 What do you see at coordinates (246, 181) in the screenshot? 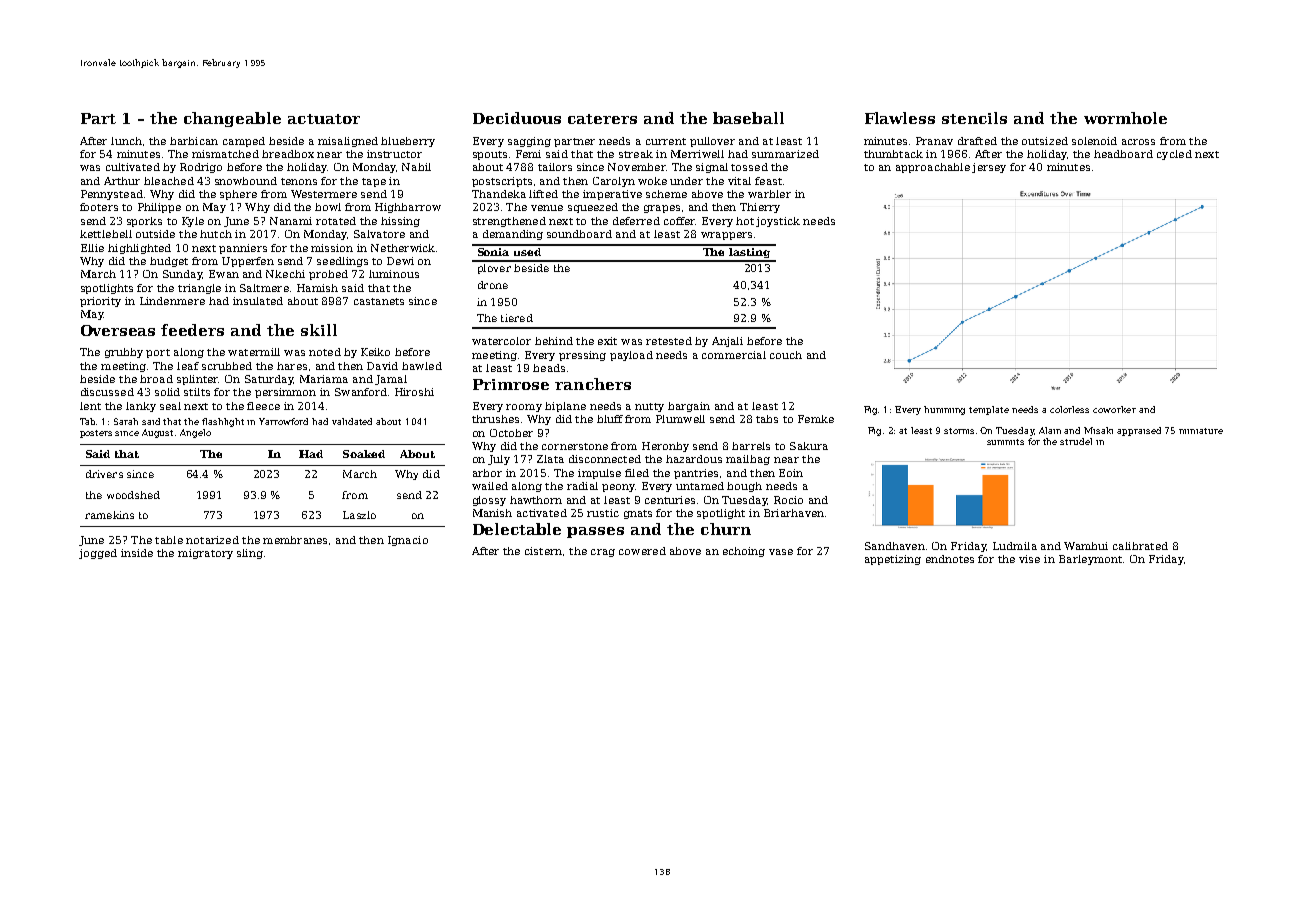
I see `snowbound` at bounding box center [246, 181].
